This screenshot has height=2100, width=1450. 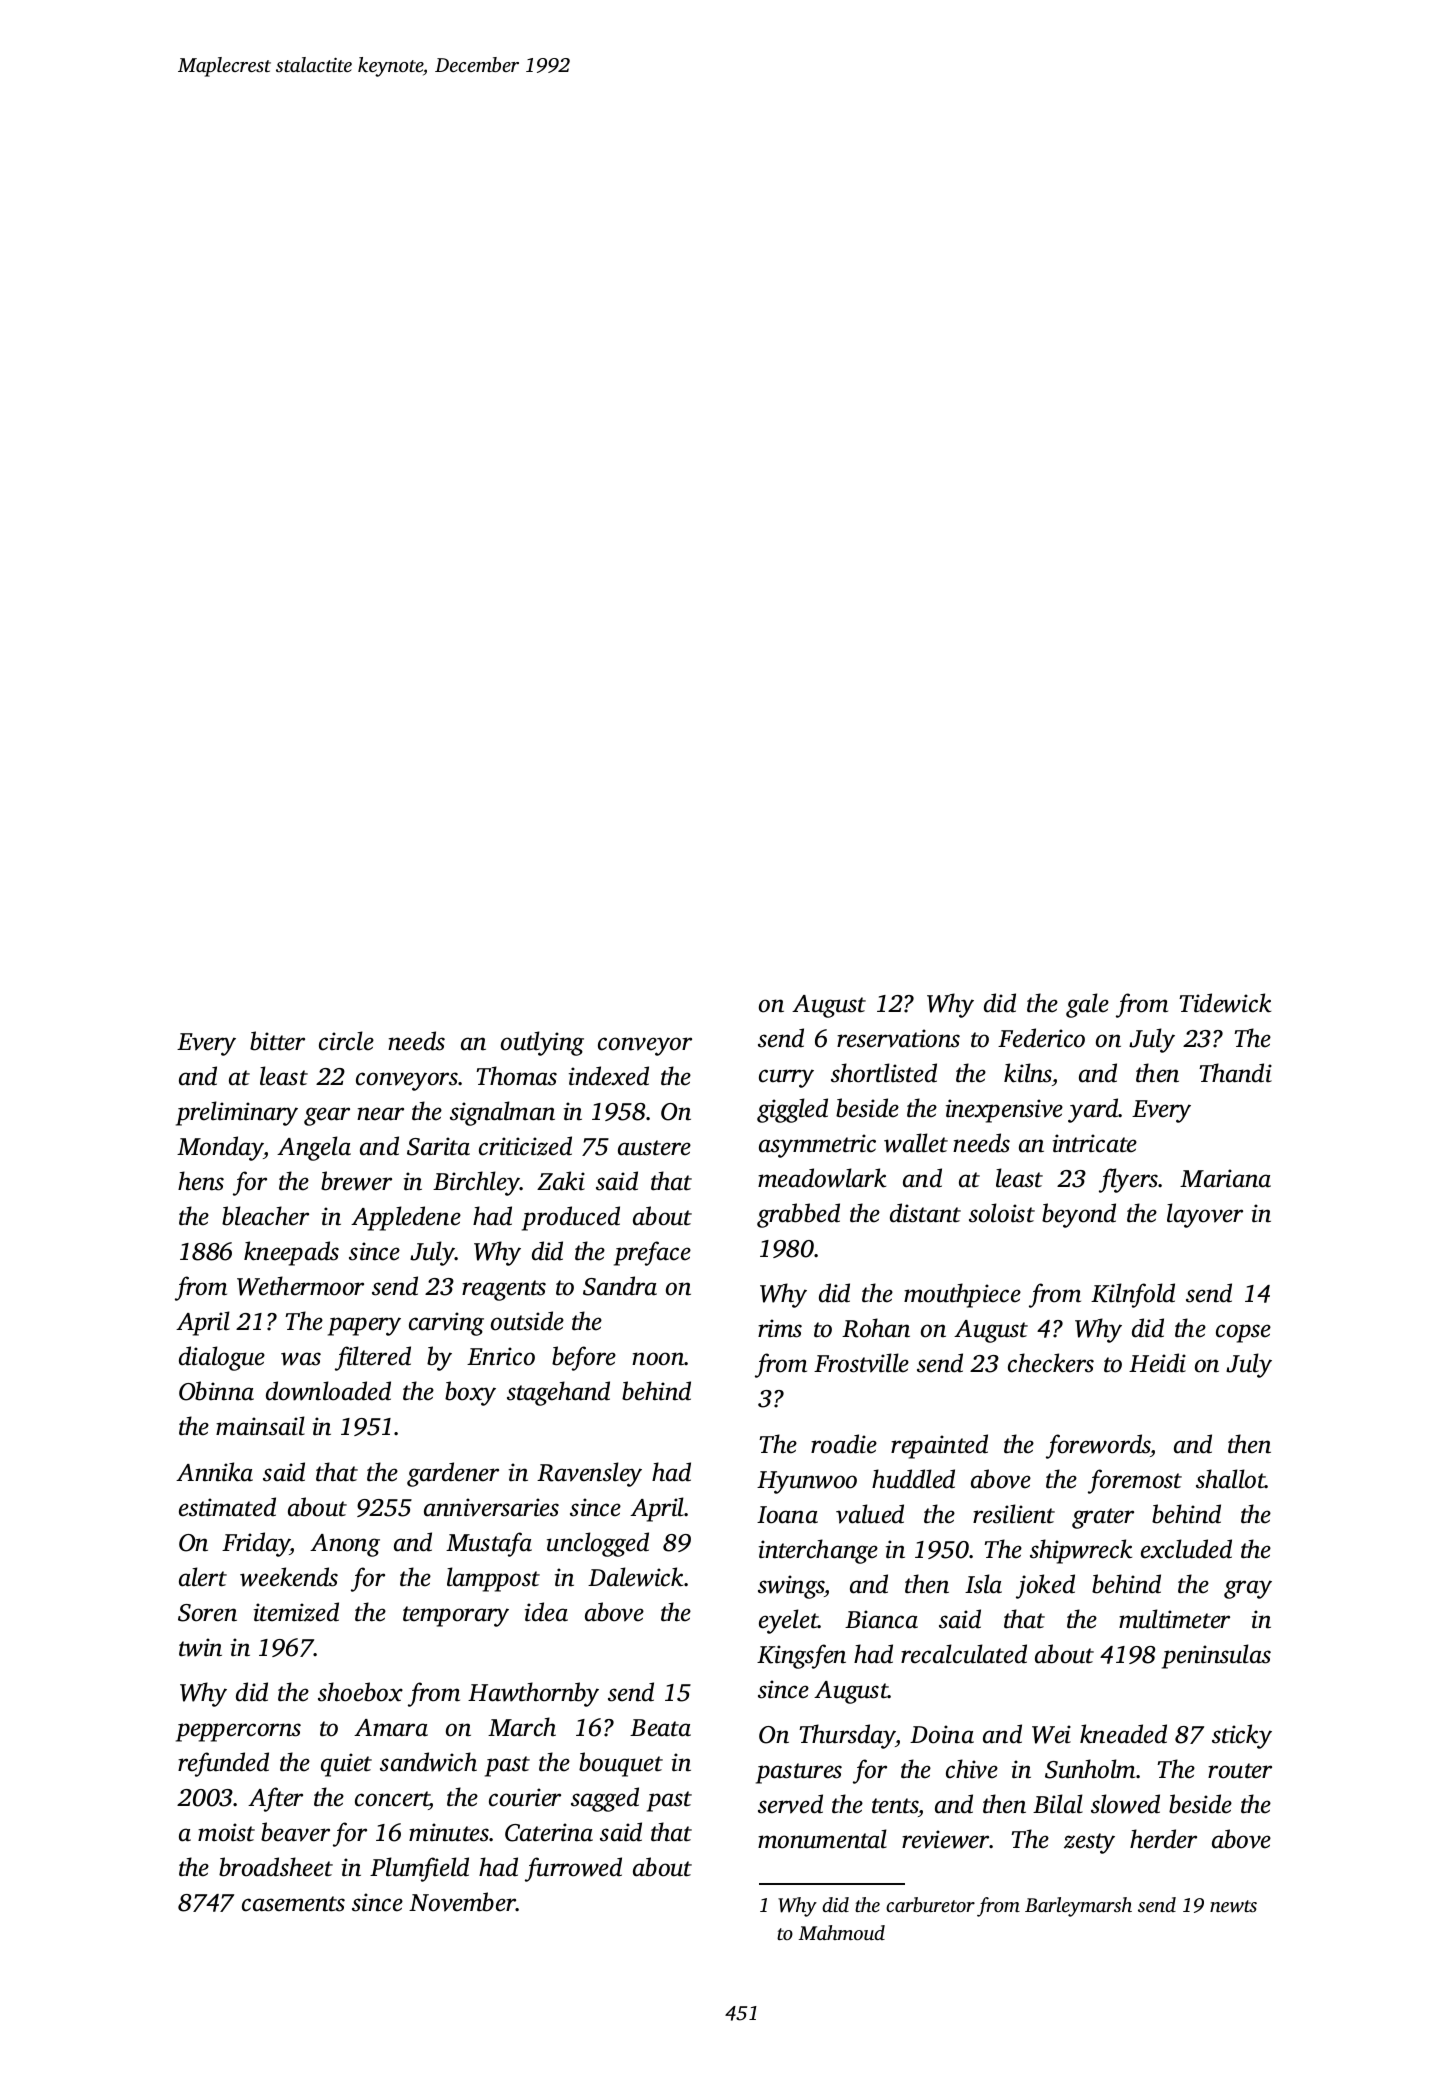 I want to click on curry, so click(x=786, y=1078).
